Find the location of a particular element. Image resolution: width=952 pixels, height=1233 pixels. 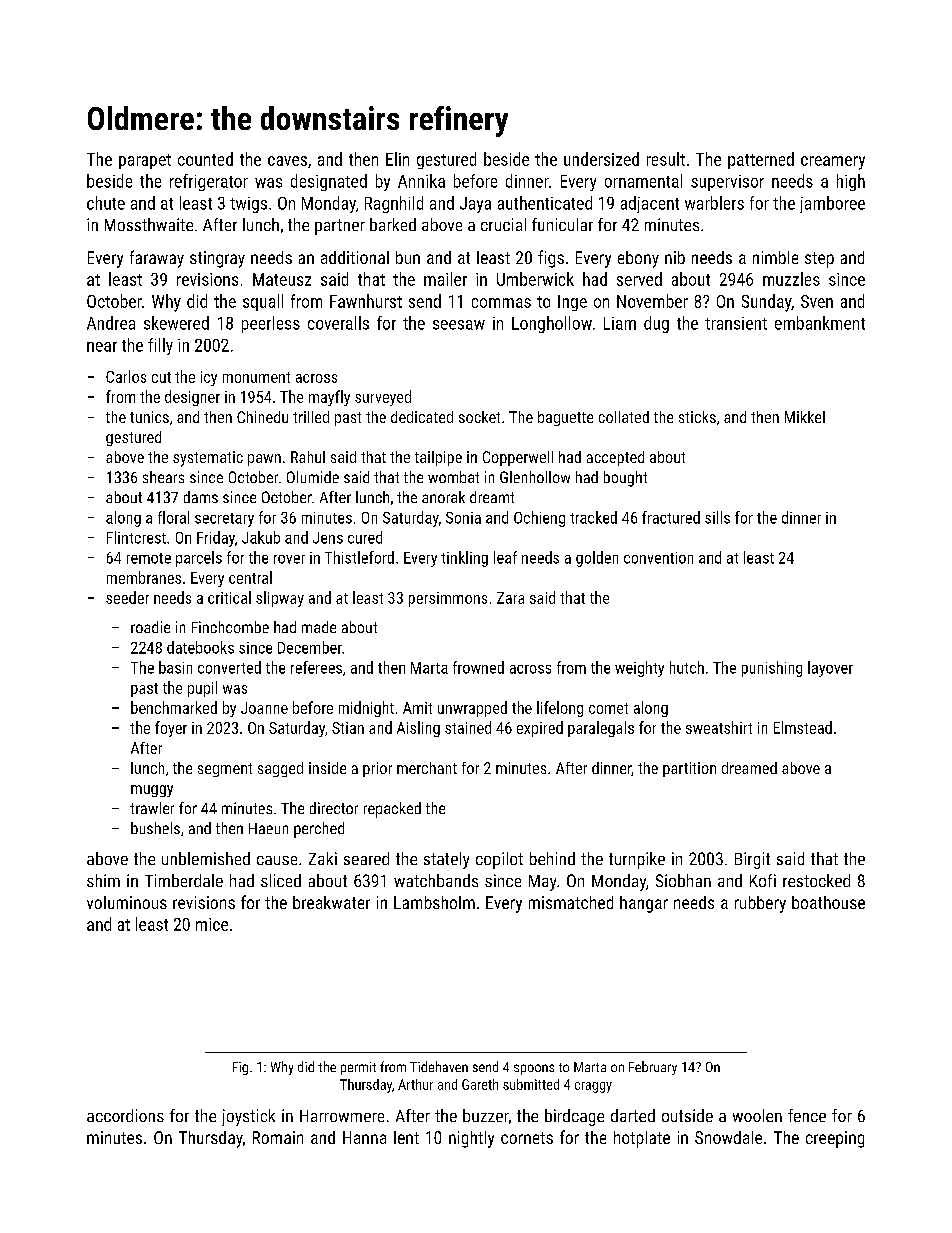

Jaya is located at coordinates (475, 205).
